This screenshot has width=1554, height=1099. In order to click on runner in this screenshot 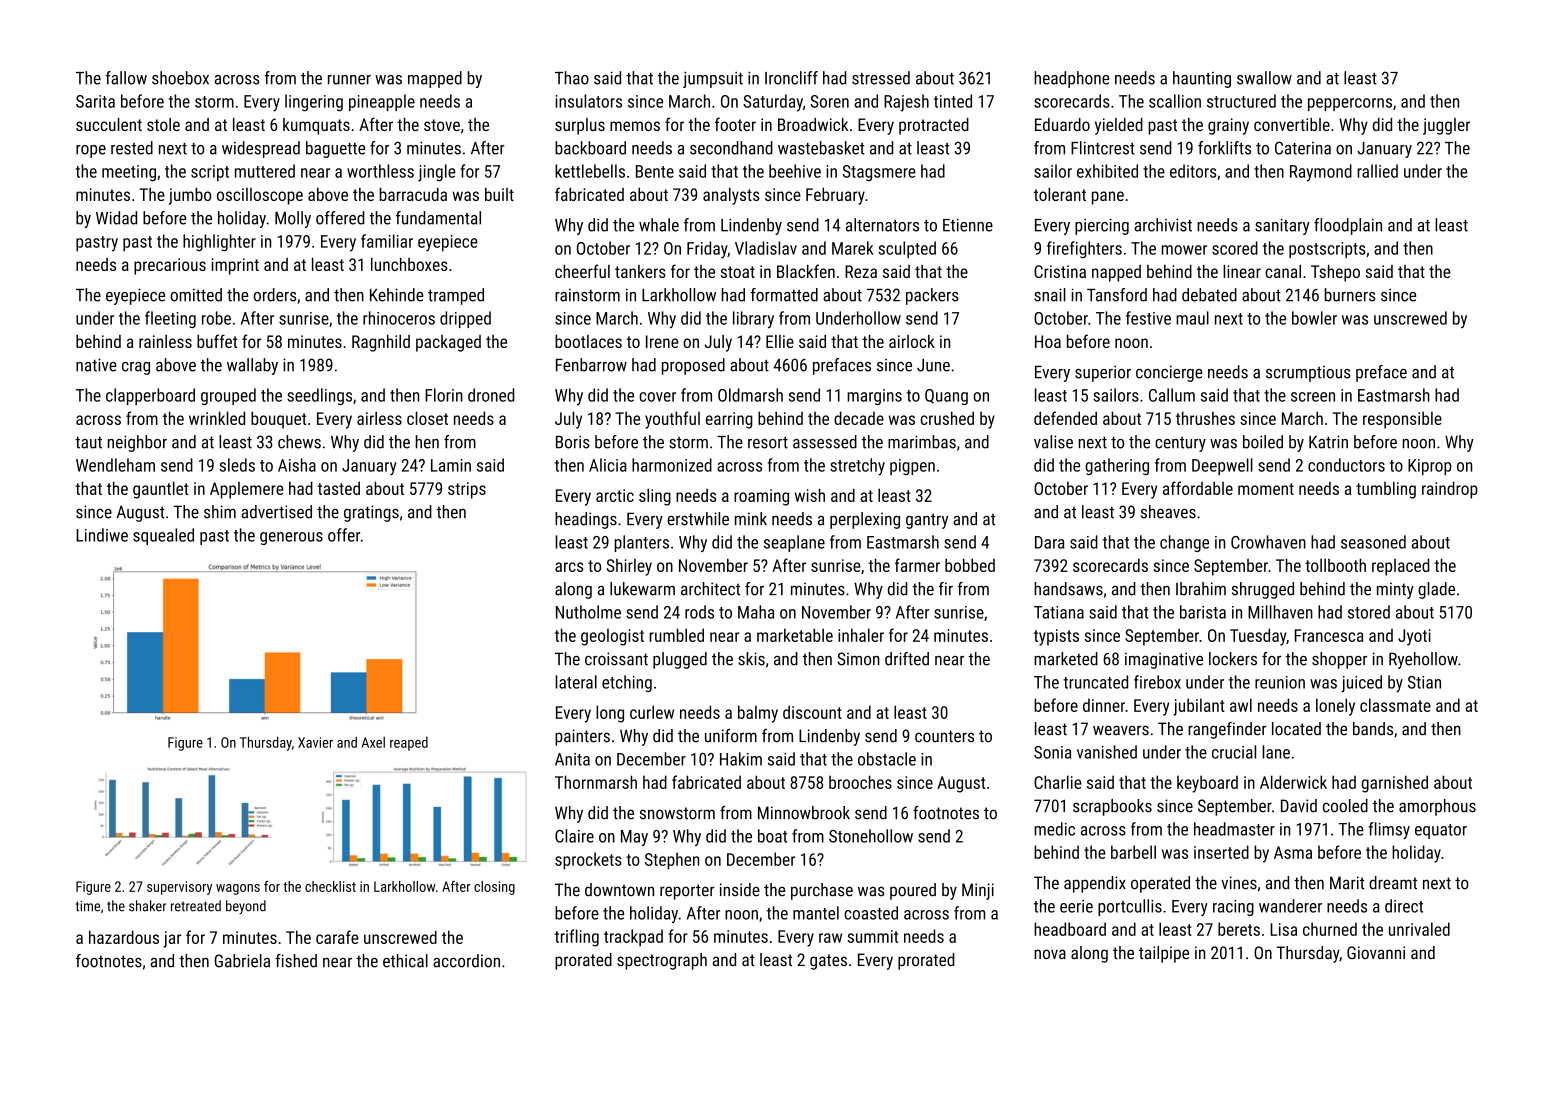, I will do `click(349, 80)`.
